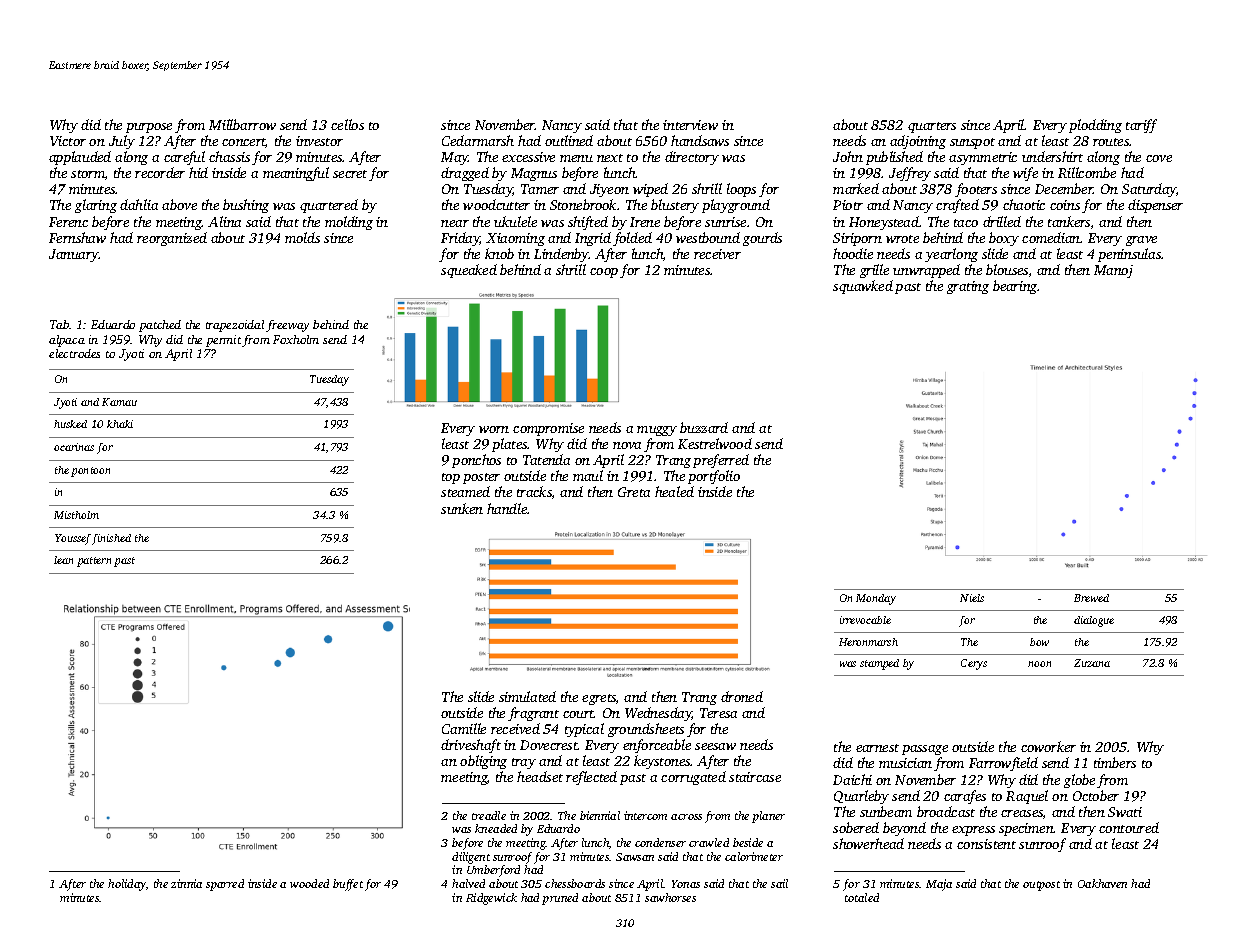 This screenshot has height=952, width=1233. What do you see at coordinates (127, 885) in the screenshot?
I see `holiday` at bounding box center [127, 885].
